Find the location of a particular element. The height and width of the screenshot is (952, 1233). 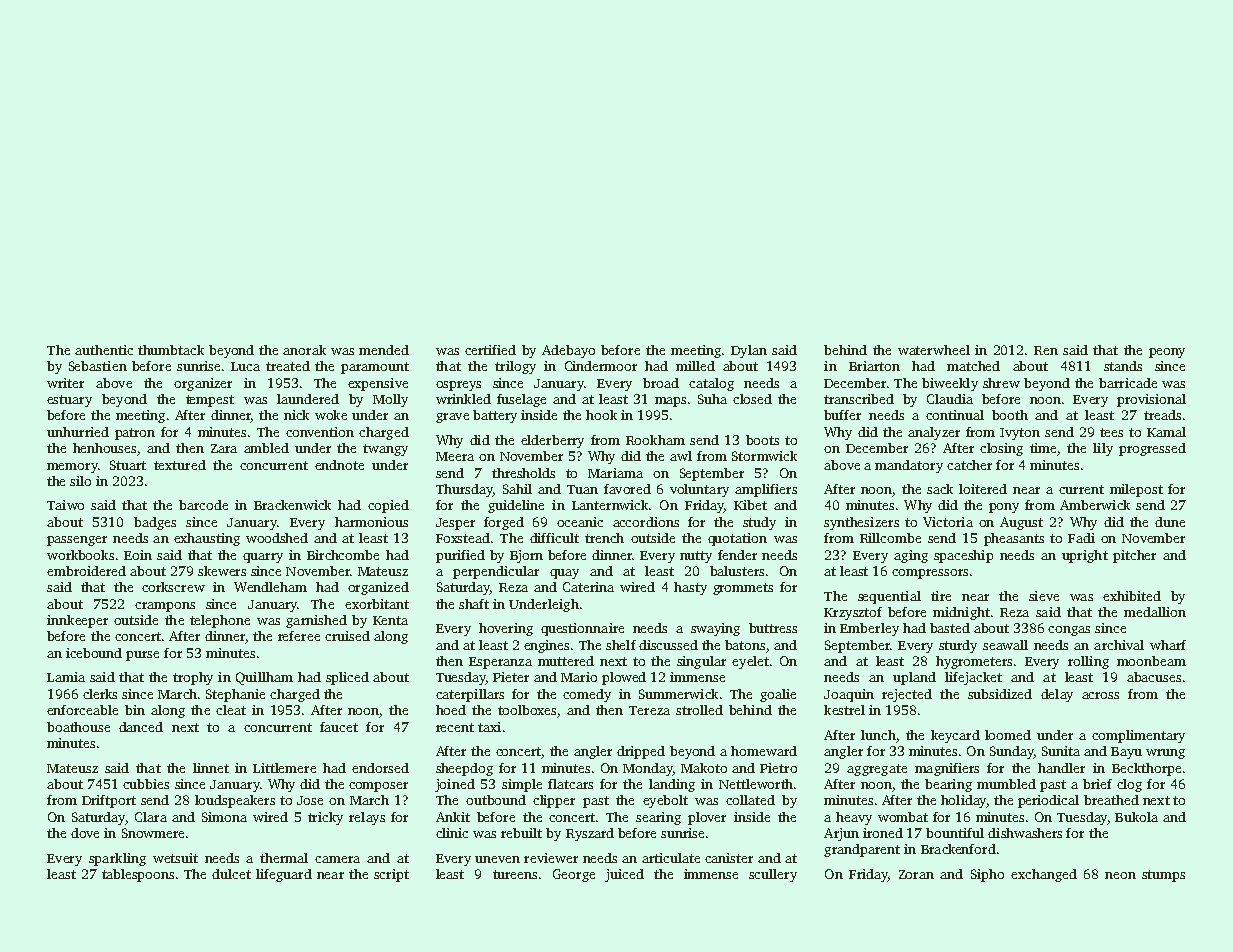

peony is located at coordinates (1167, 353).
